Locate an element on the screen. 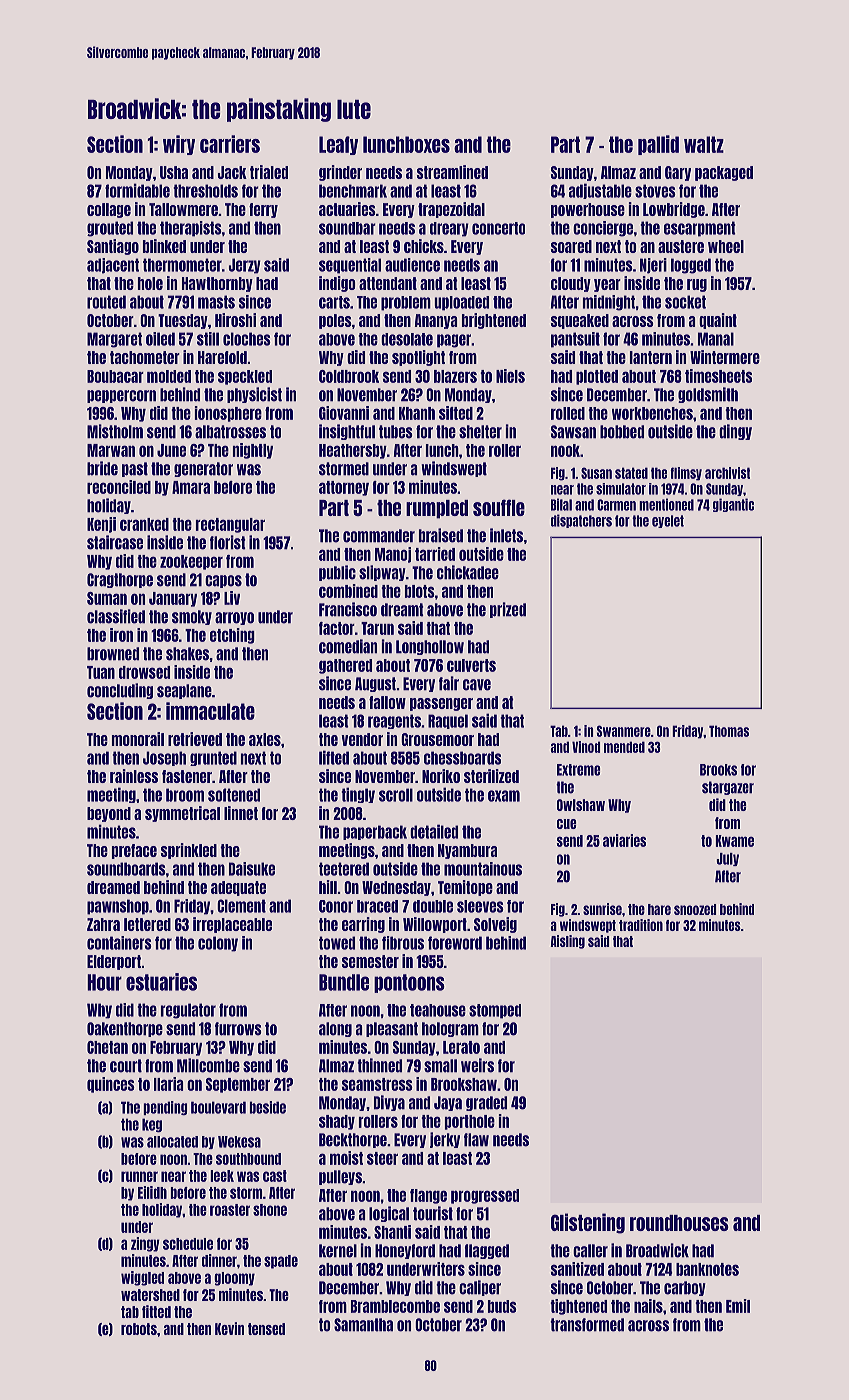  carriers is located at coordinates (230, 144).
